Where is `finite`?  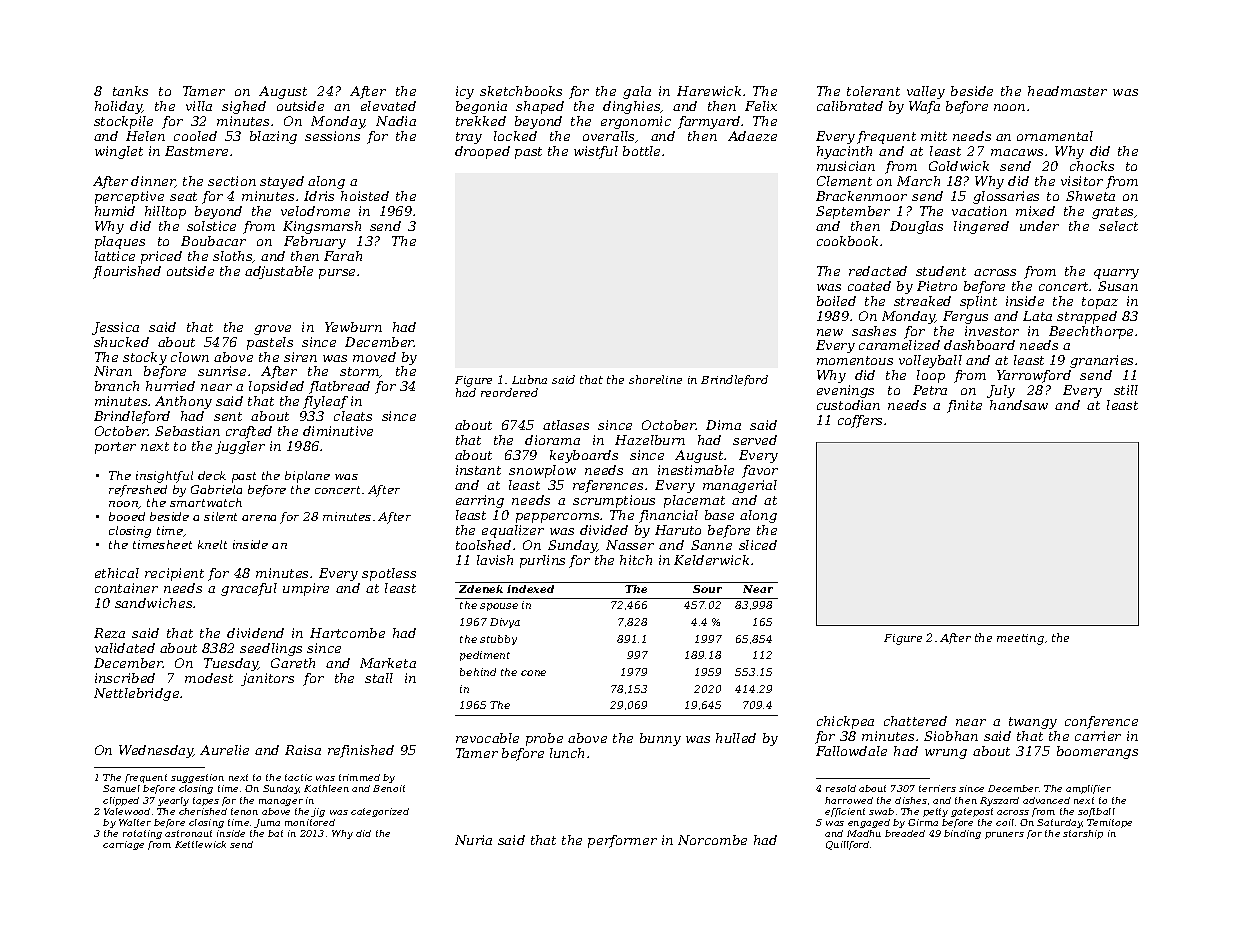
finite is located at coordinates (964, 406).
